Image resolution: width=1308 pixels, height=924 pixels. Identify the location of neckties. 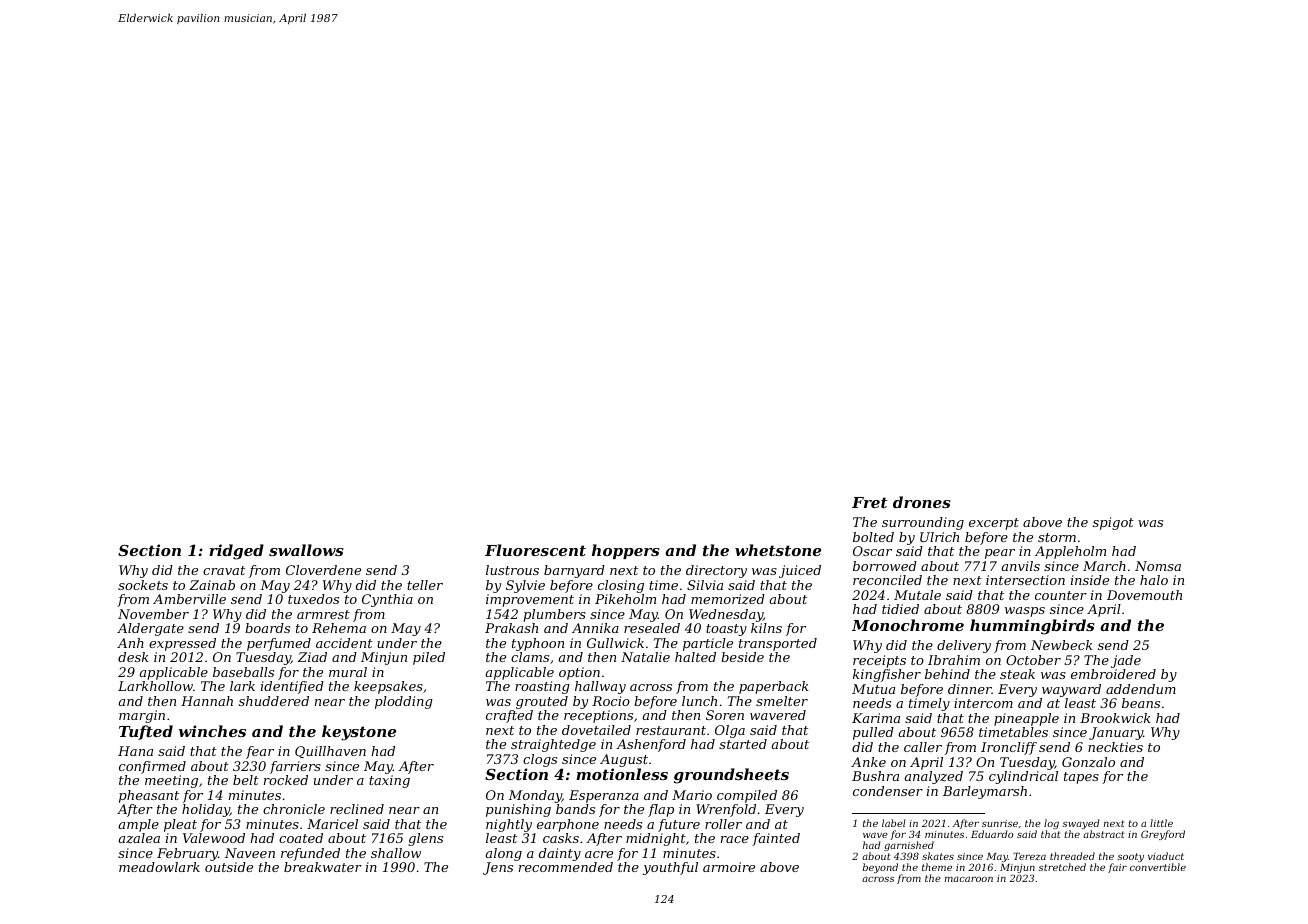
(1115, 747).
